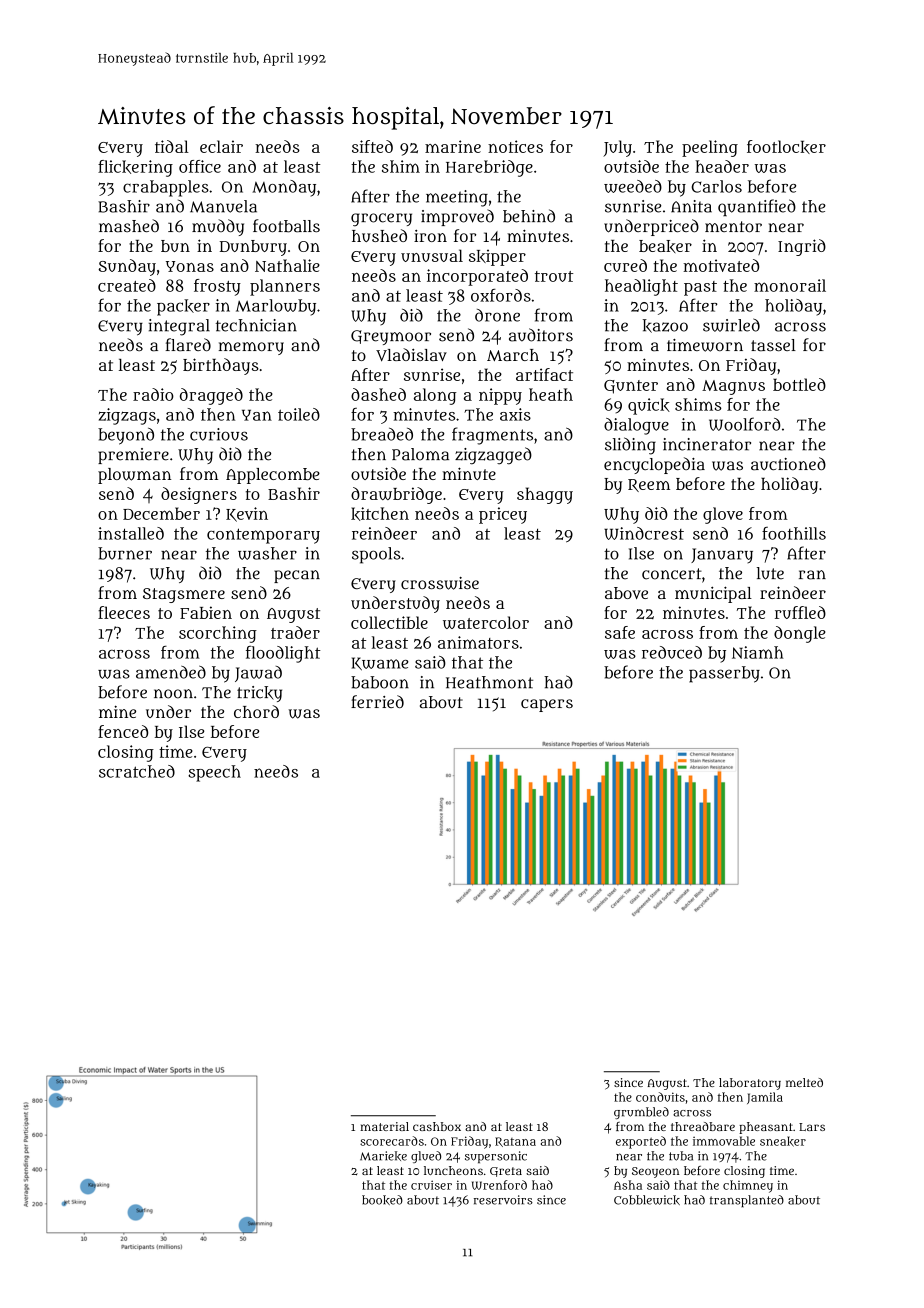  What do you see at coordinates (221, 146) in the screenshot?
I see `eclair` at bounding box center [221, 146].
